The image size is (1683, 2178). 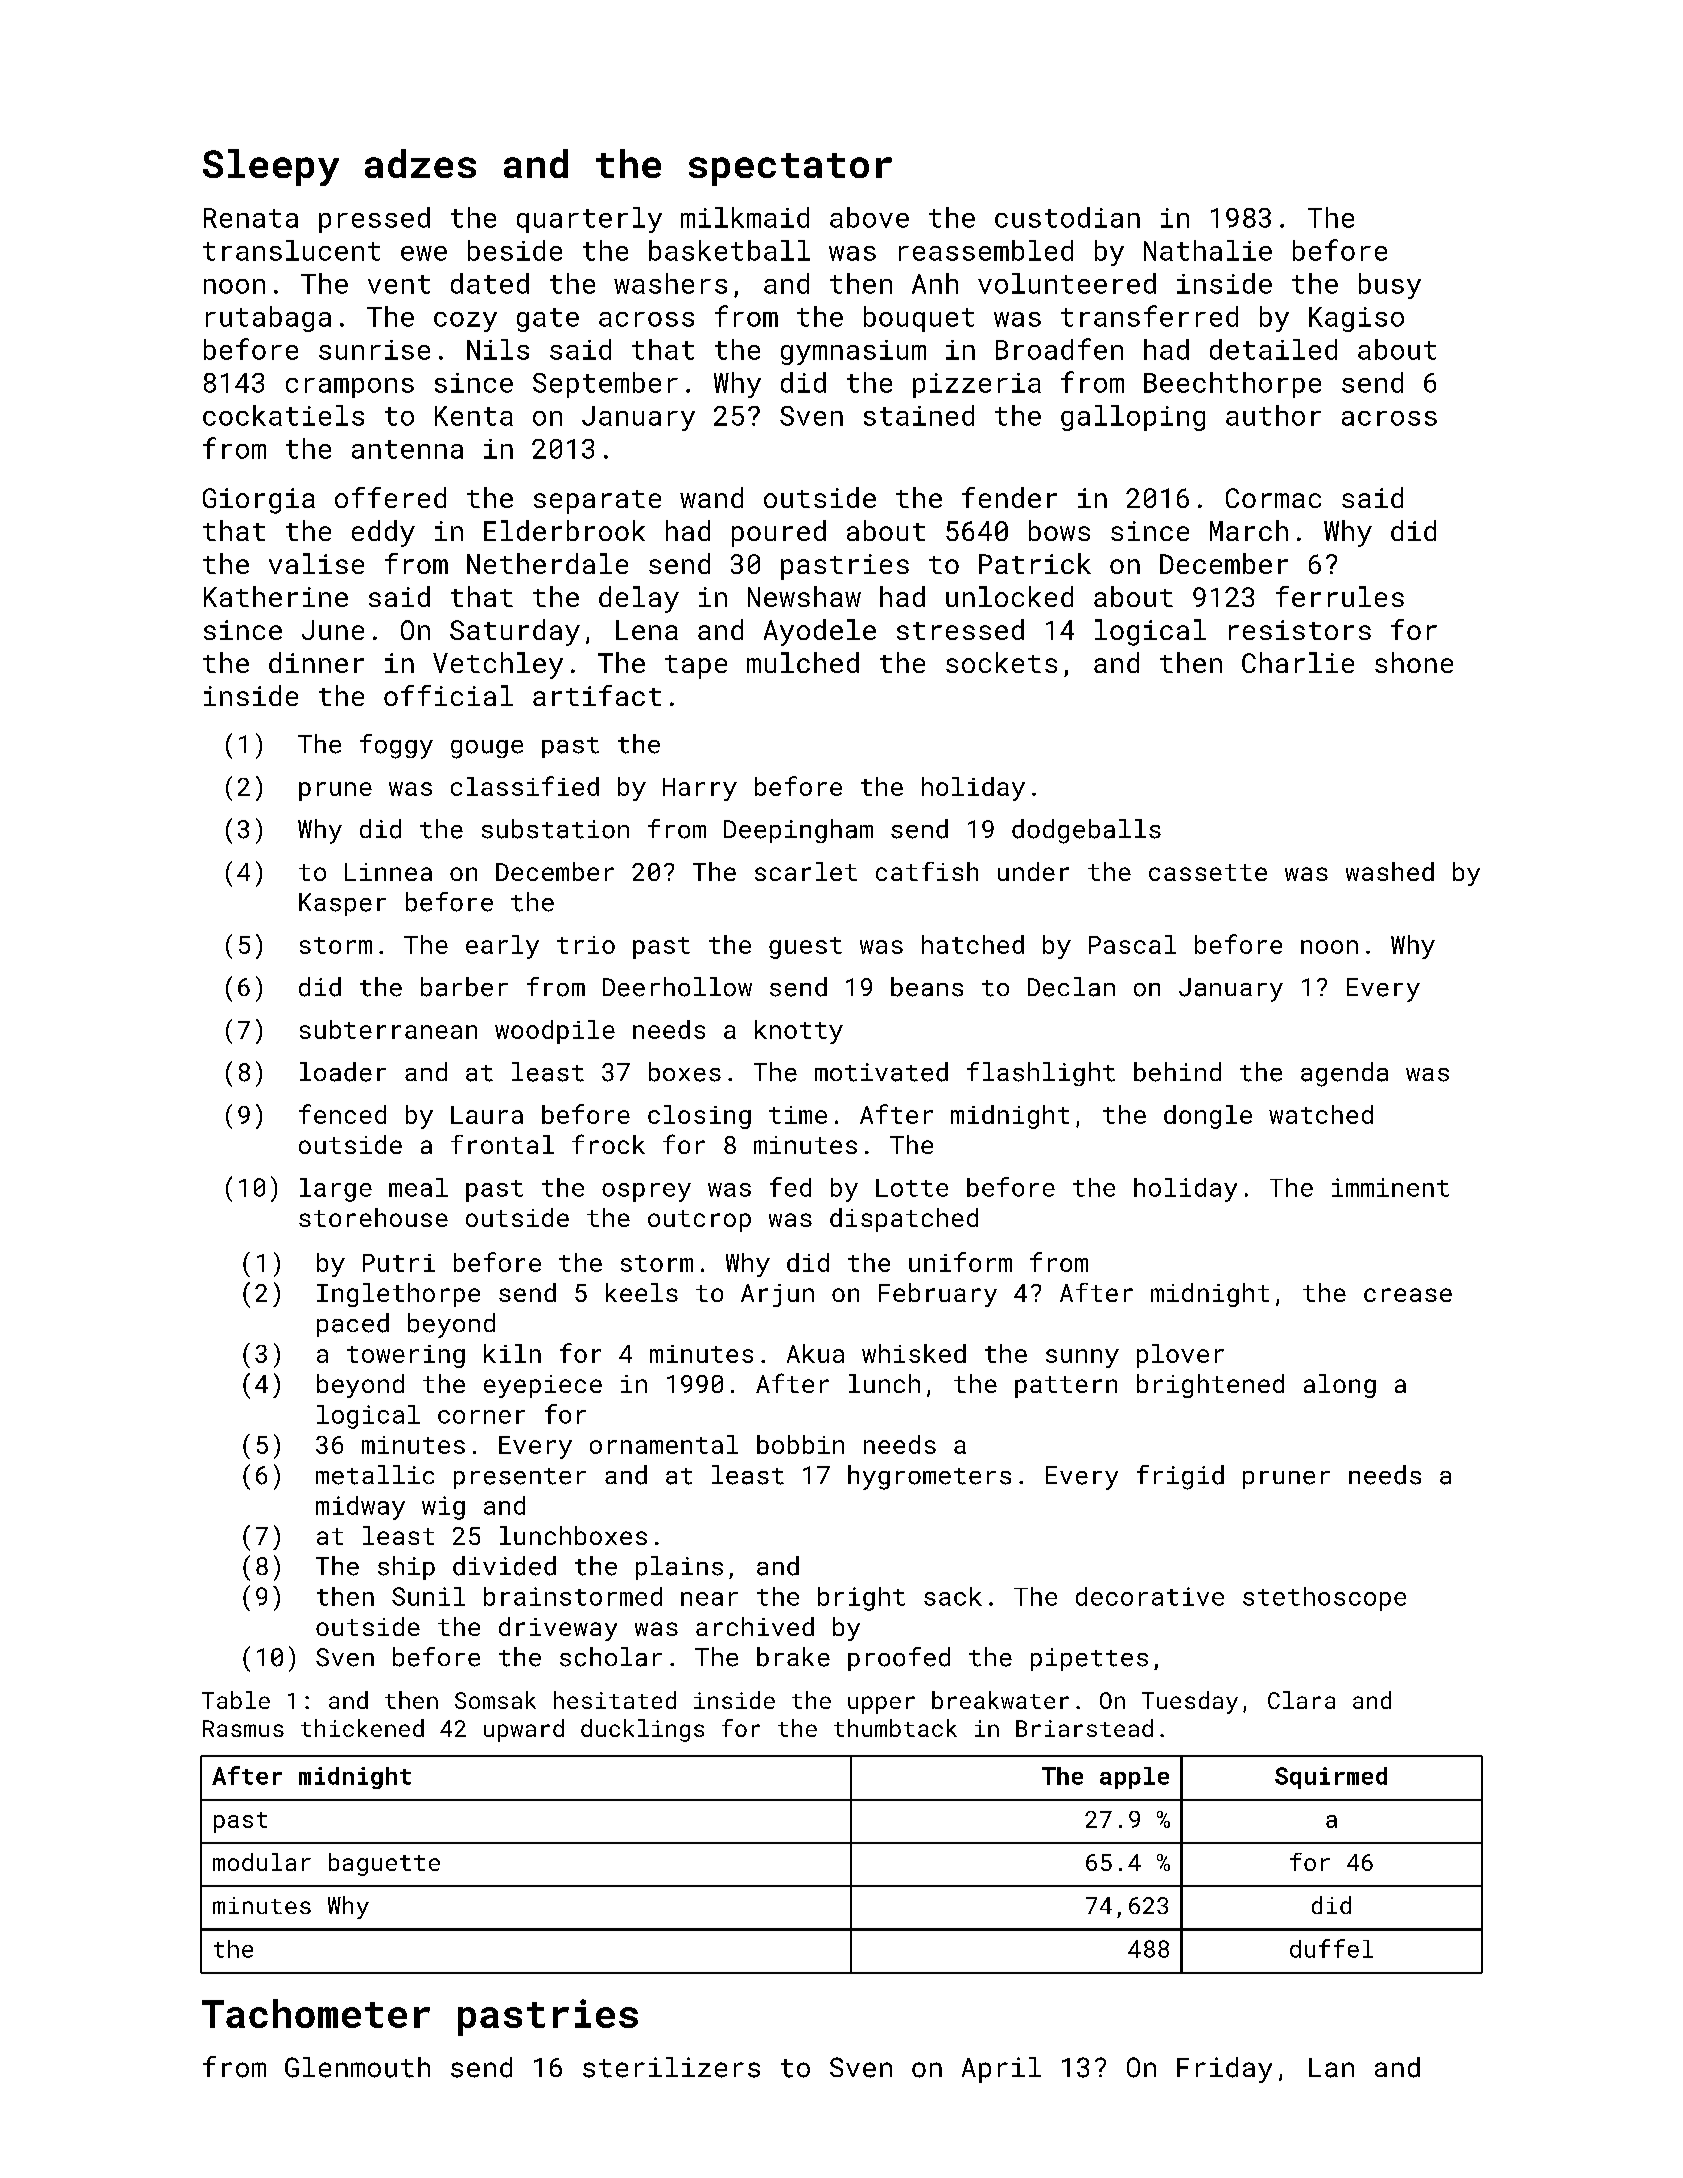 I want to click on spectator, so click(x=790, y=169).
